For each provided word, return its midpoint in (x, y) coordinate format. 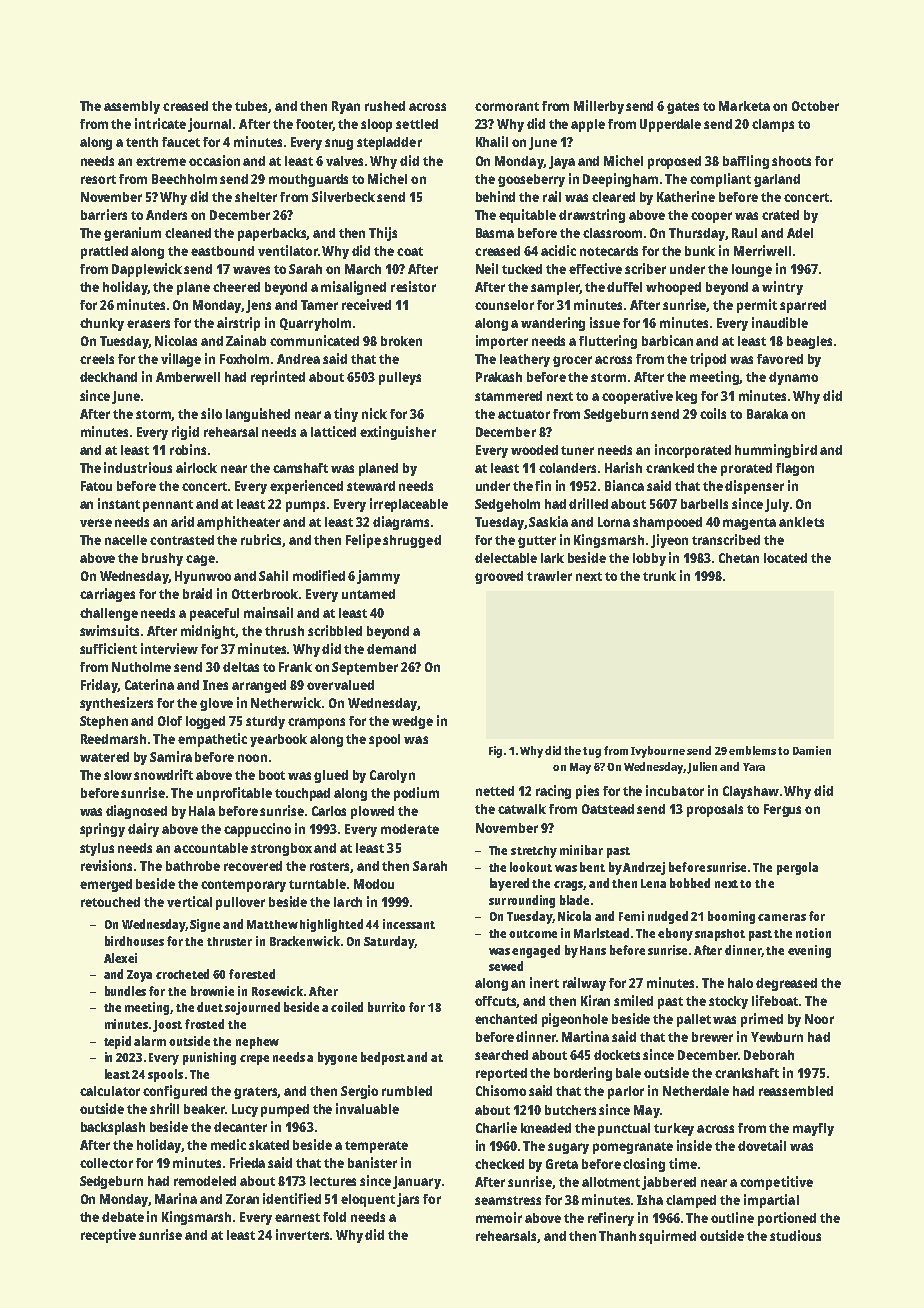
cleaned (188, 233)
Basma (495, 233)
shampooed (667, 523)
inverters (302, 1234)
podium (416, 794)
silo (211, 413)
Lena (653, 883)
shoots (791, 161)
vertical (189, 901)
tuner (577, 450)
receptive (108, 1236)
